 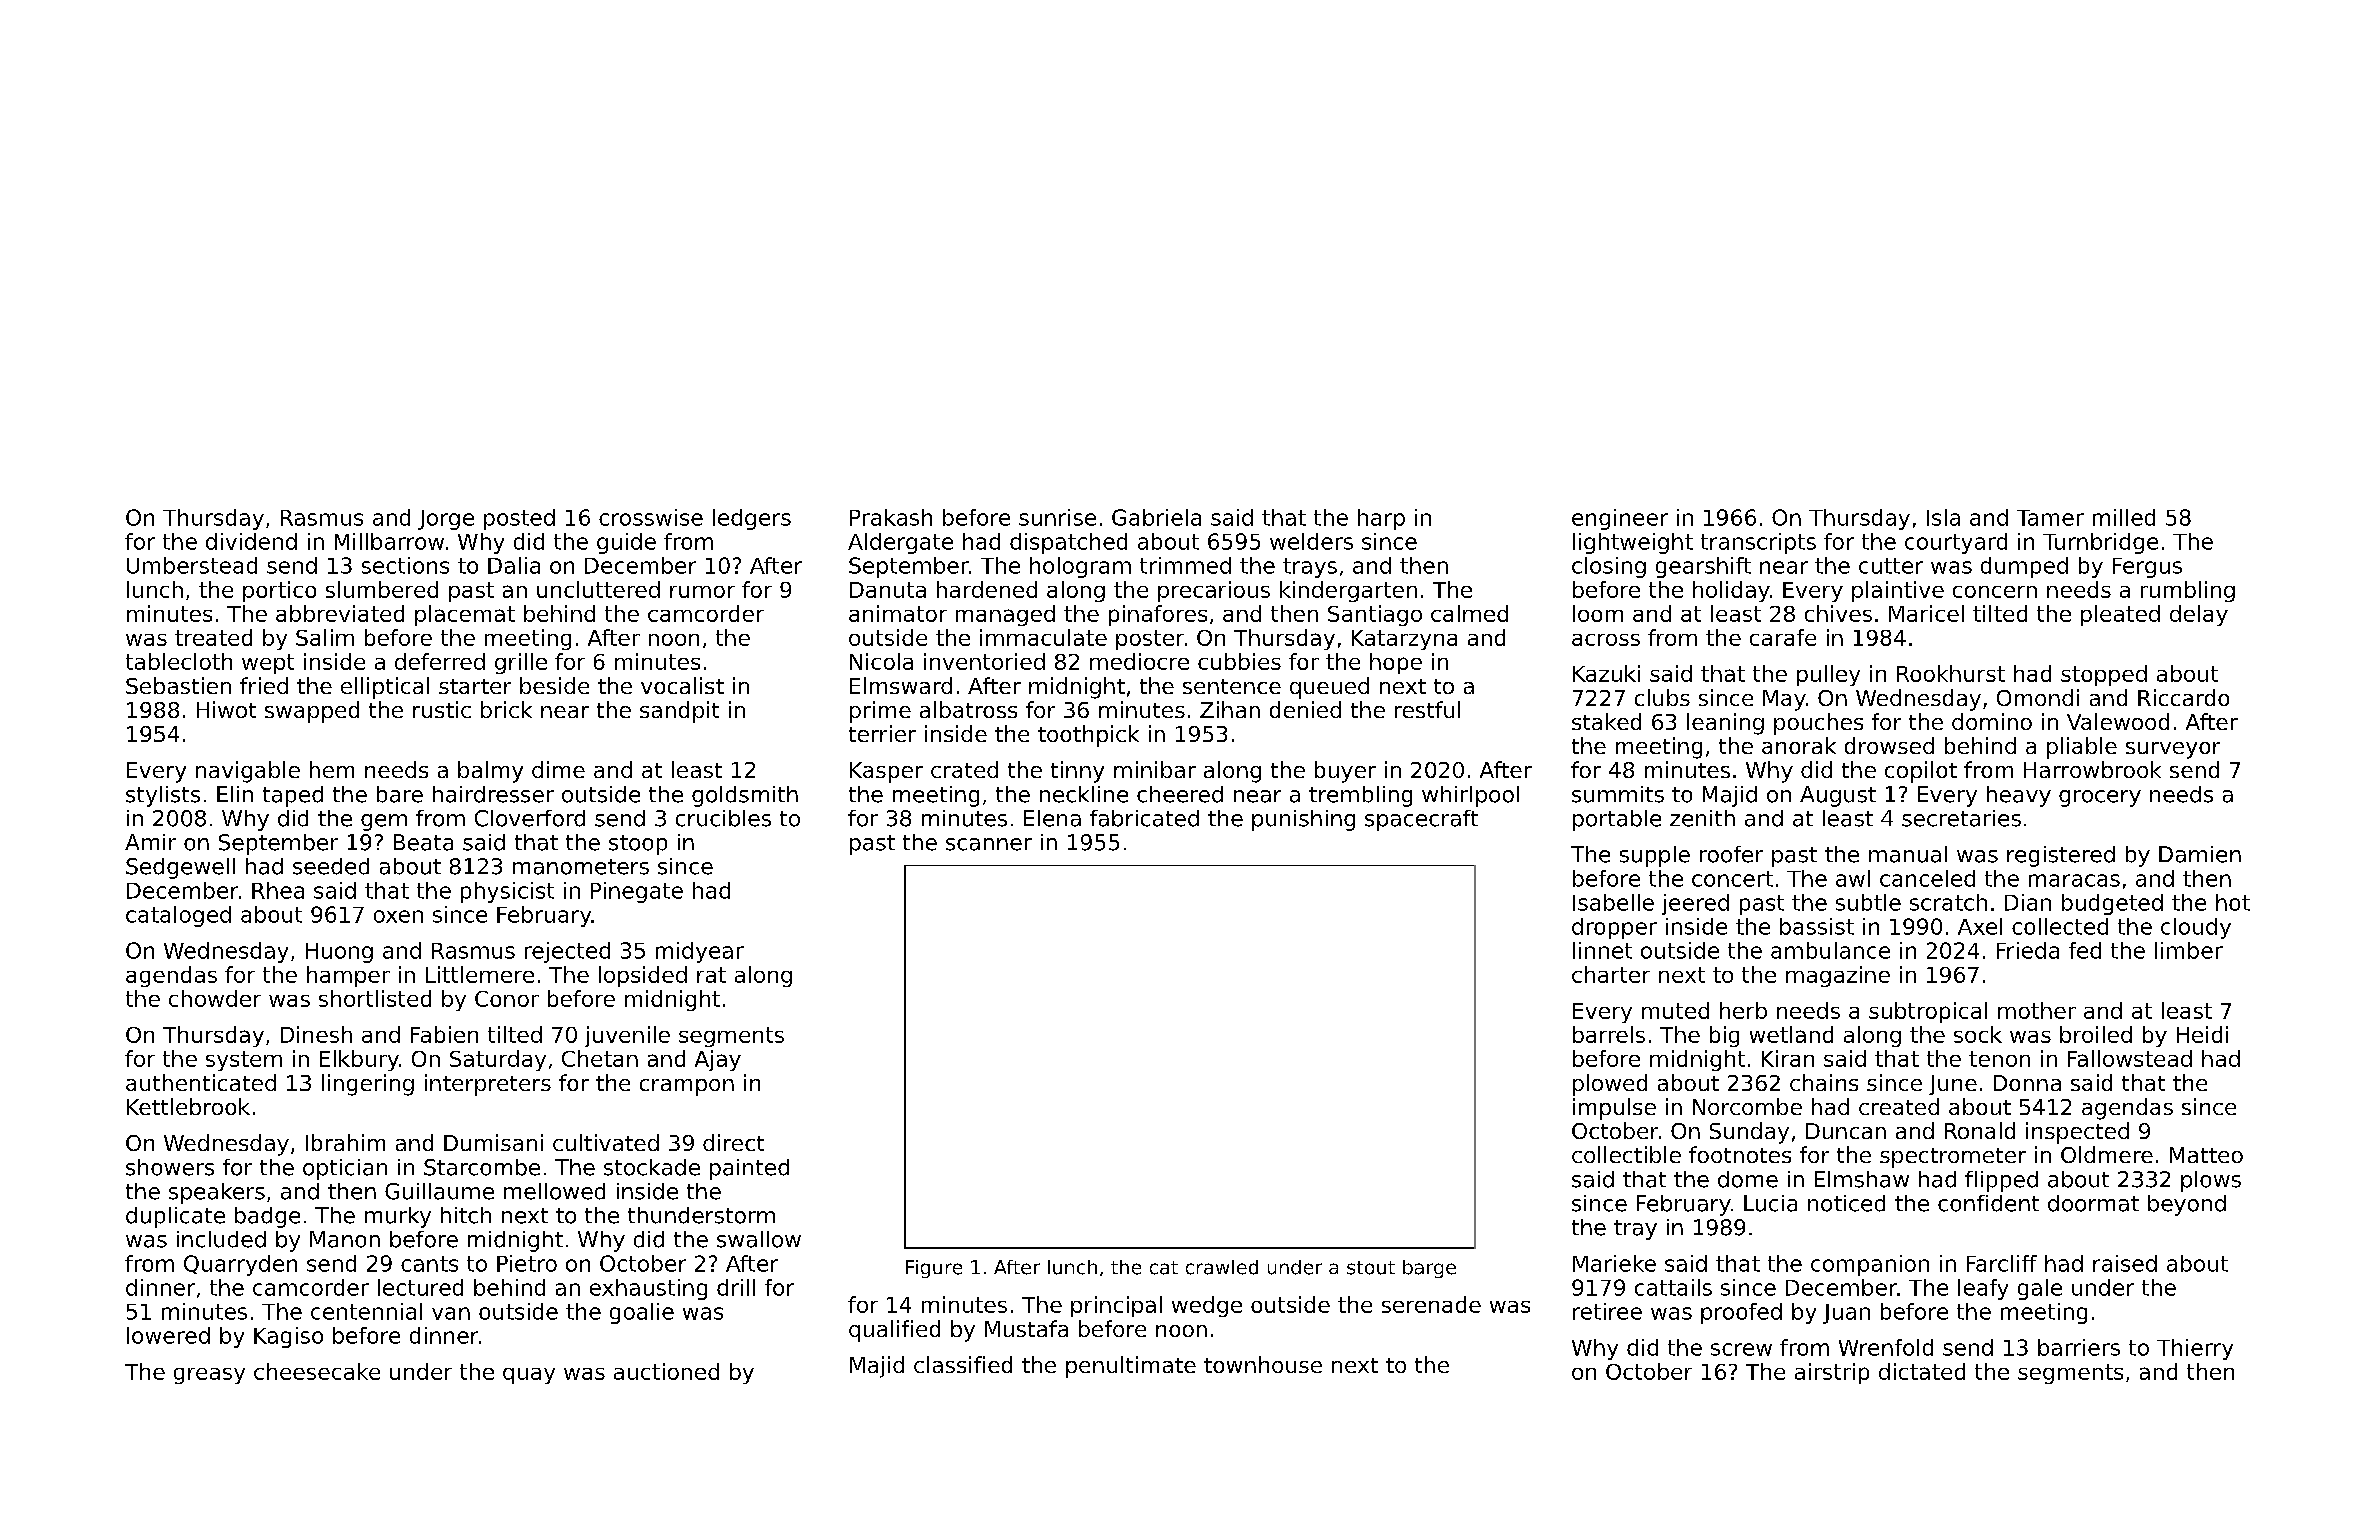 What do you see at coordinates (2082, 748) in the screenshot?
I see `pliable` at bounding box center [2082, 748].
